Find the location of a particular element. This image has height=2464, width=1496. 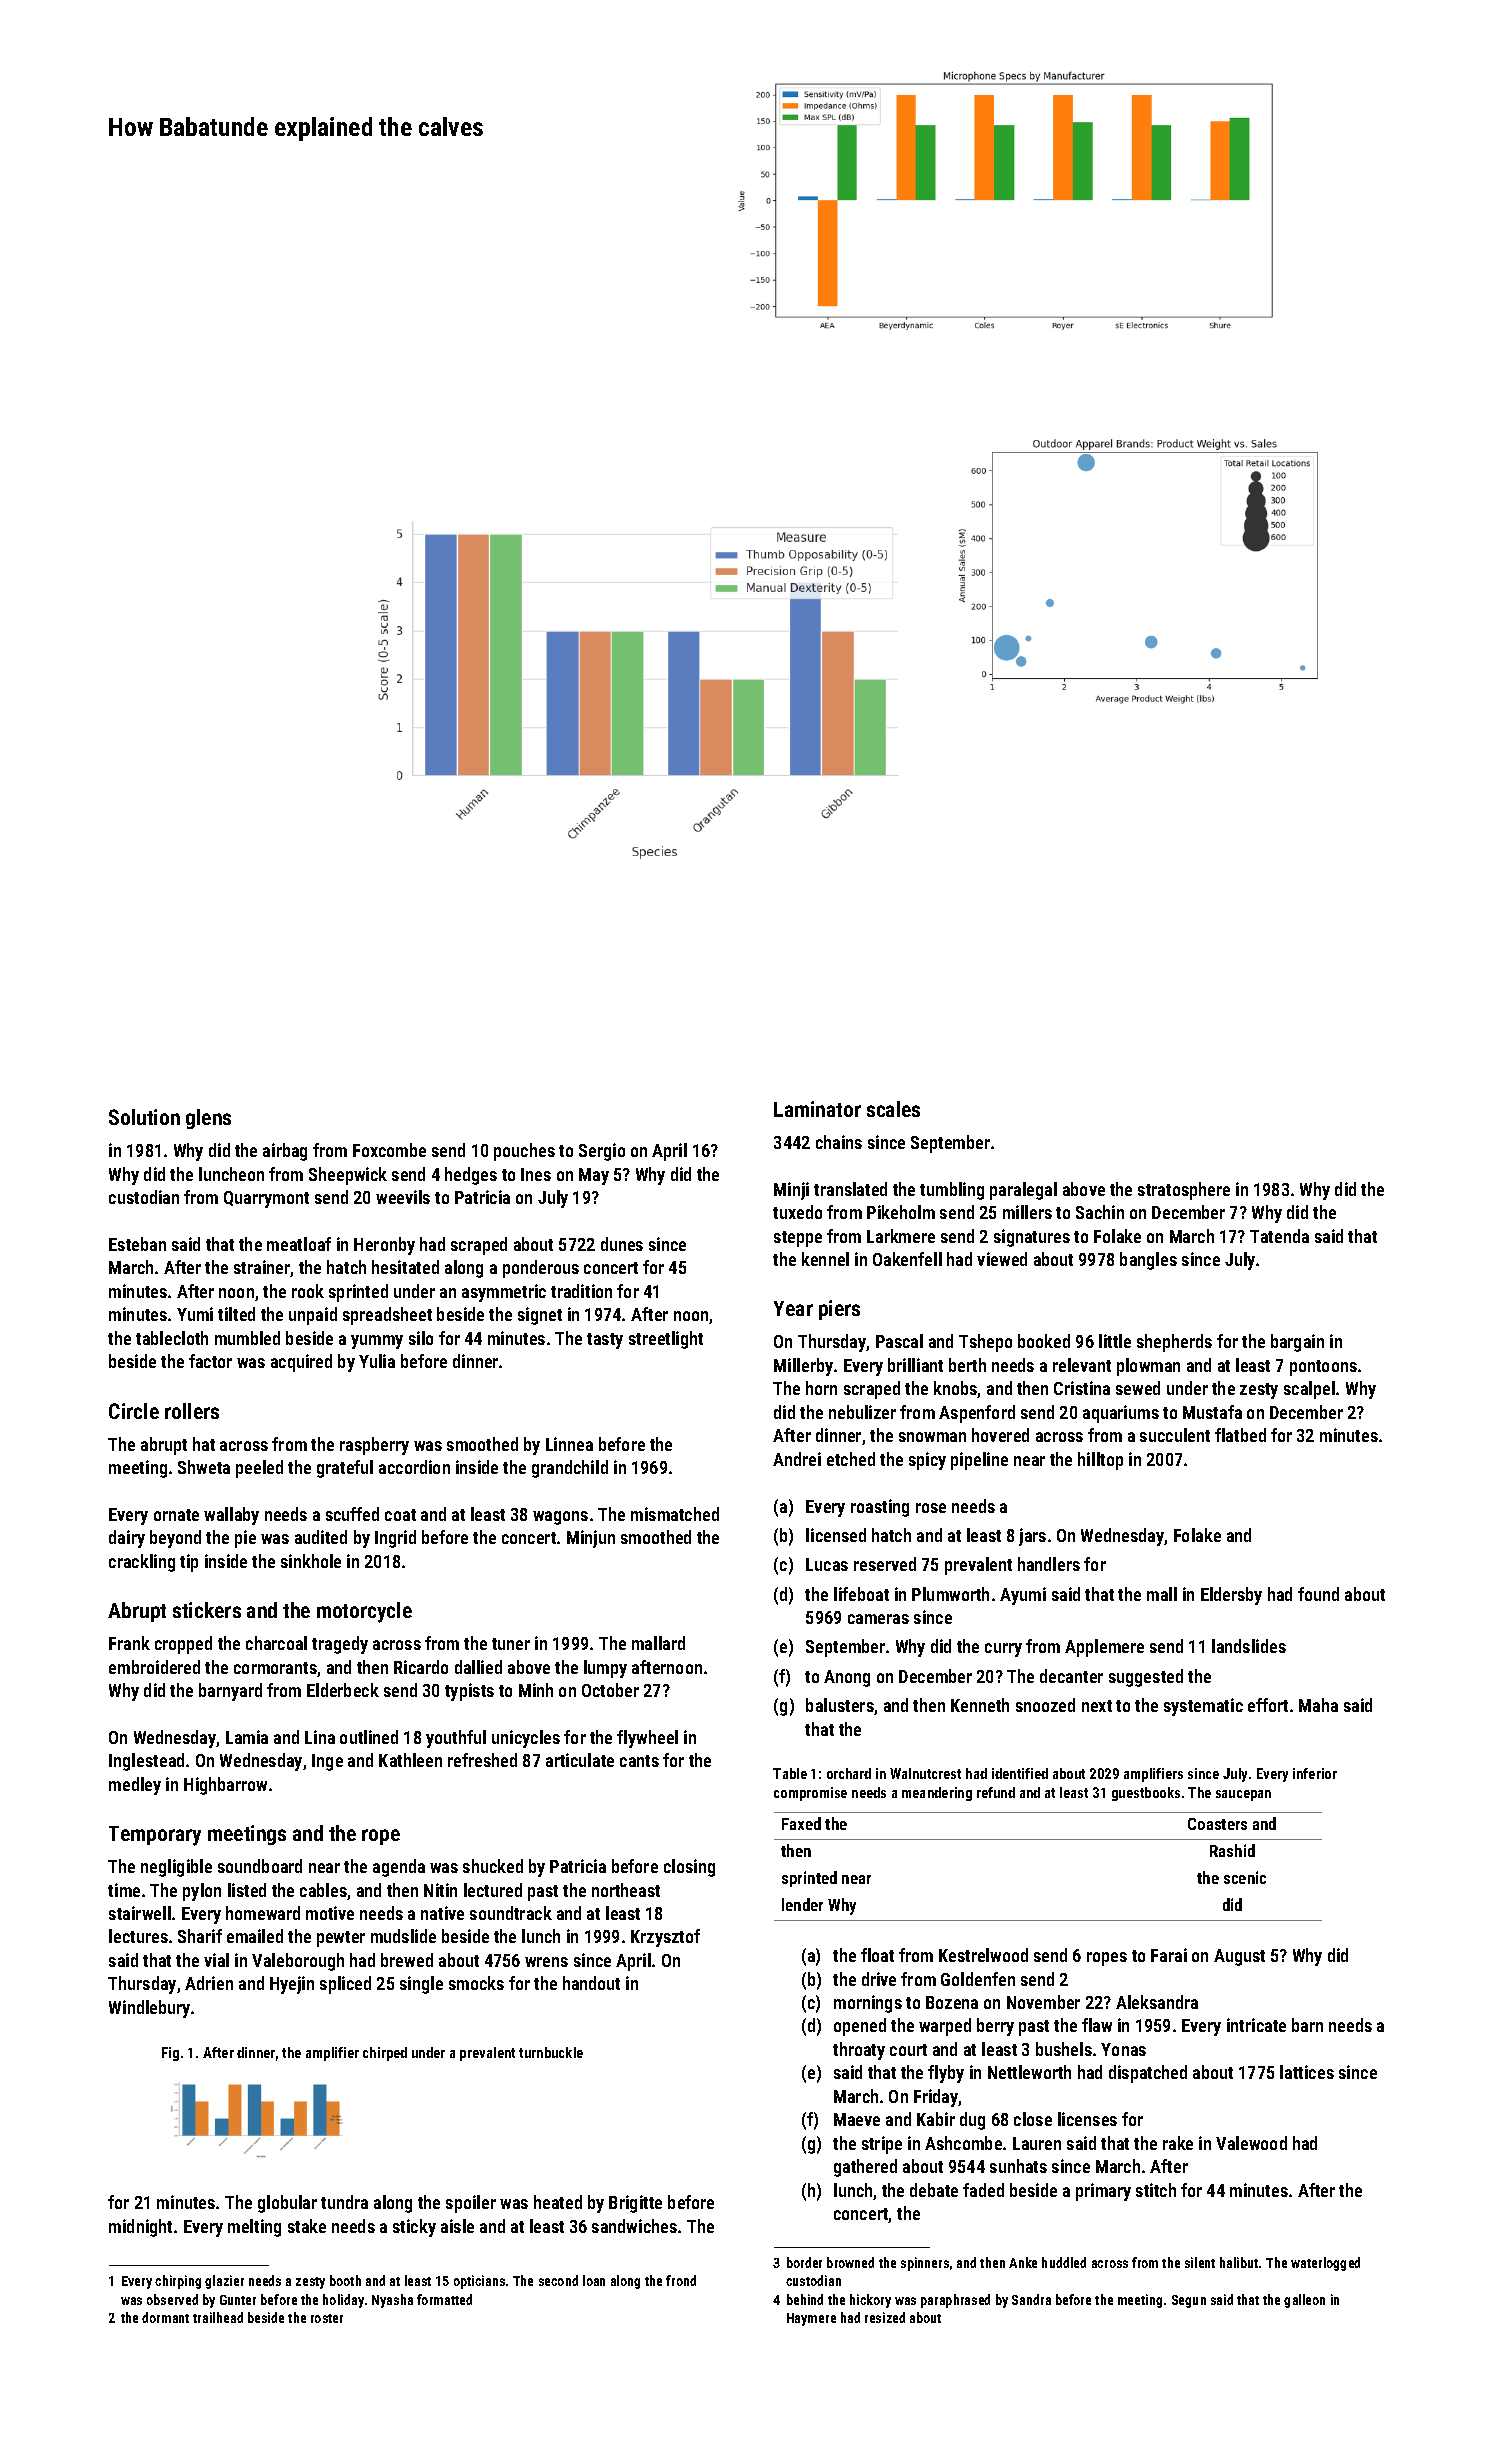

Segun is located at coordinates (1189, 2301).
